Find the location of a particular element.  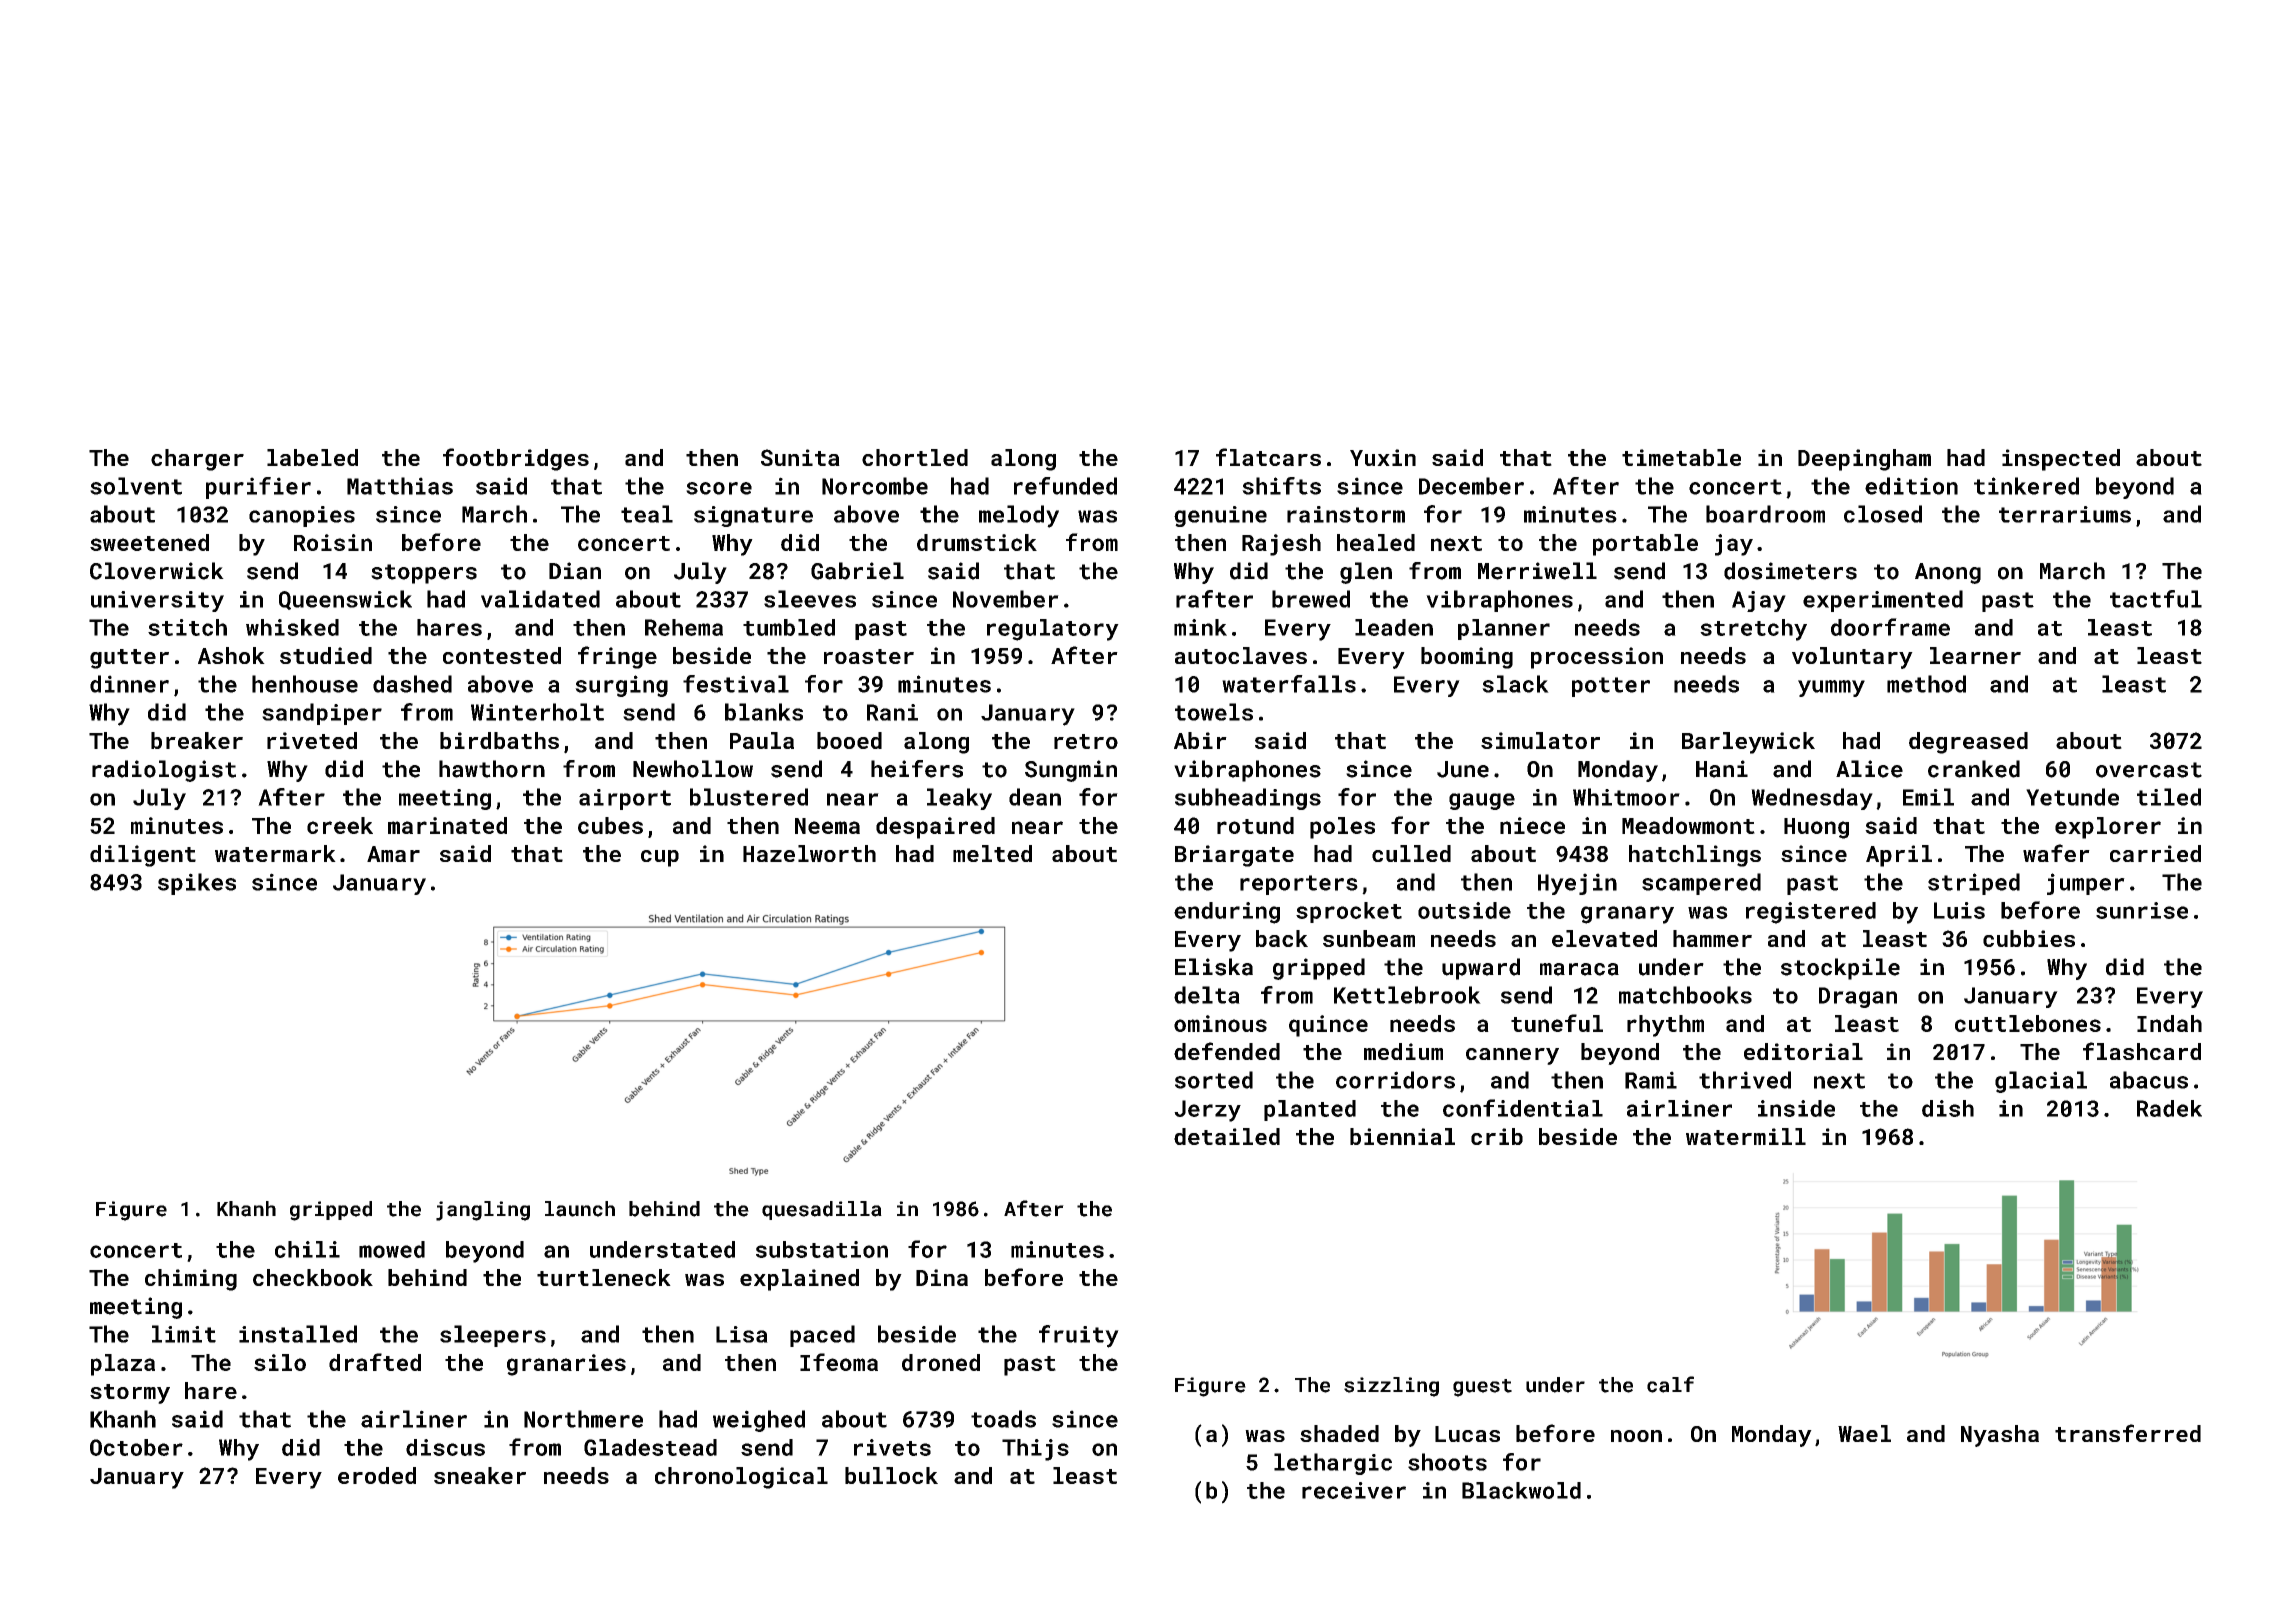

inspected is located at coordinates (2061, 460).
